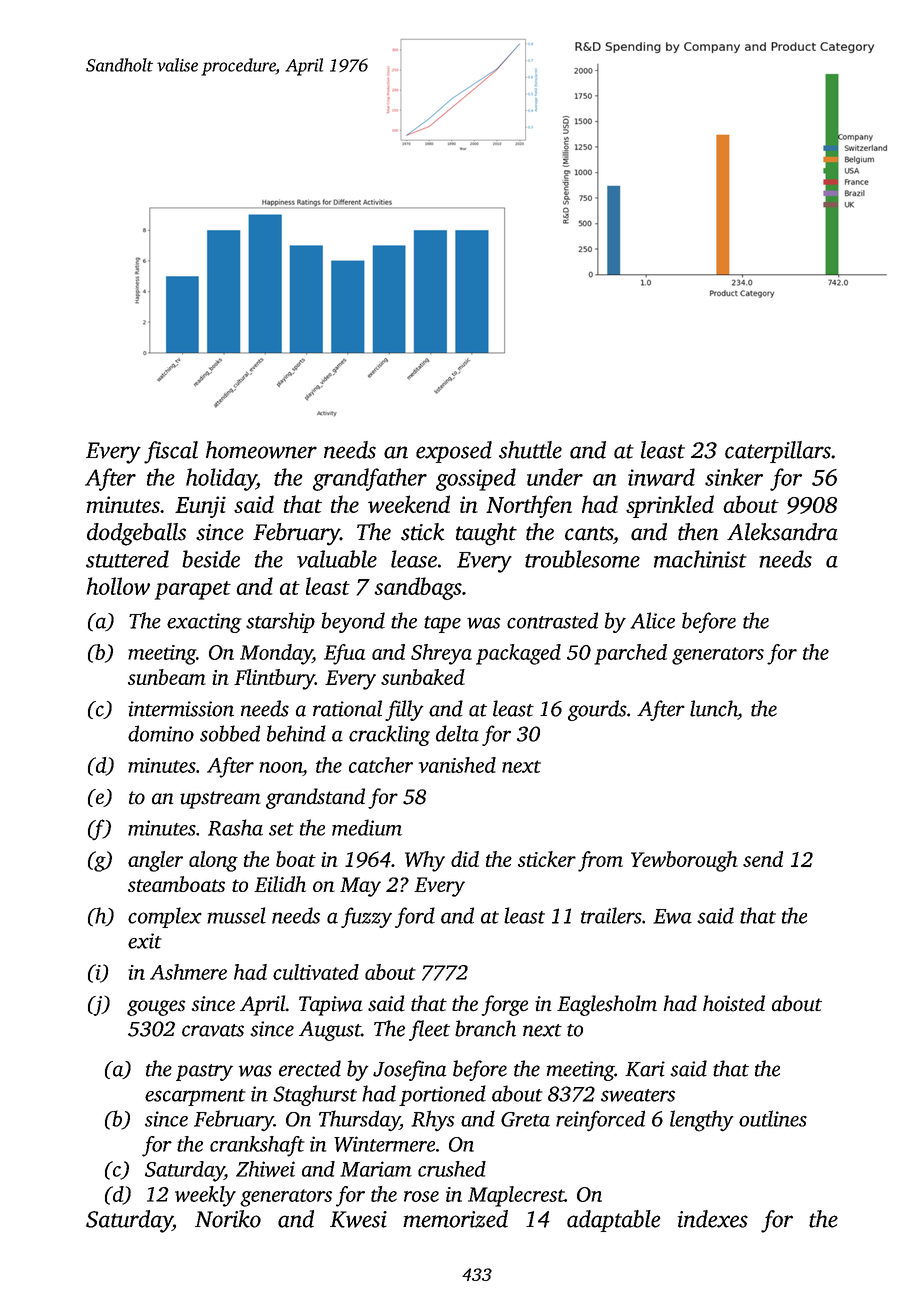  Describe the element at coordinates (700, 559) in the screenshot. I see `machinist` at that location.
